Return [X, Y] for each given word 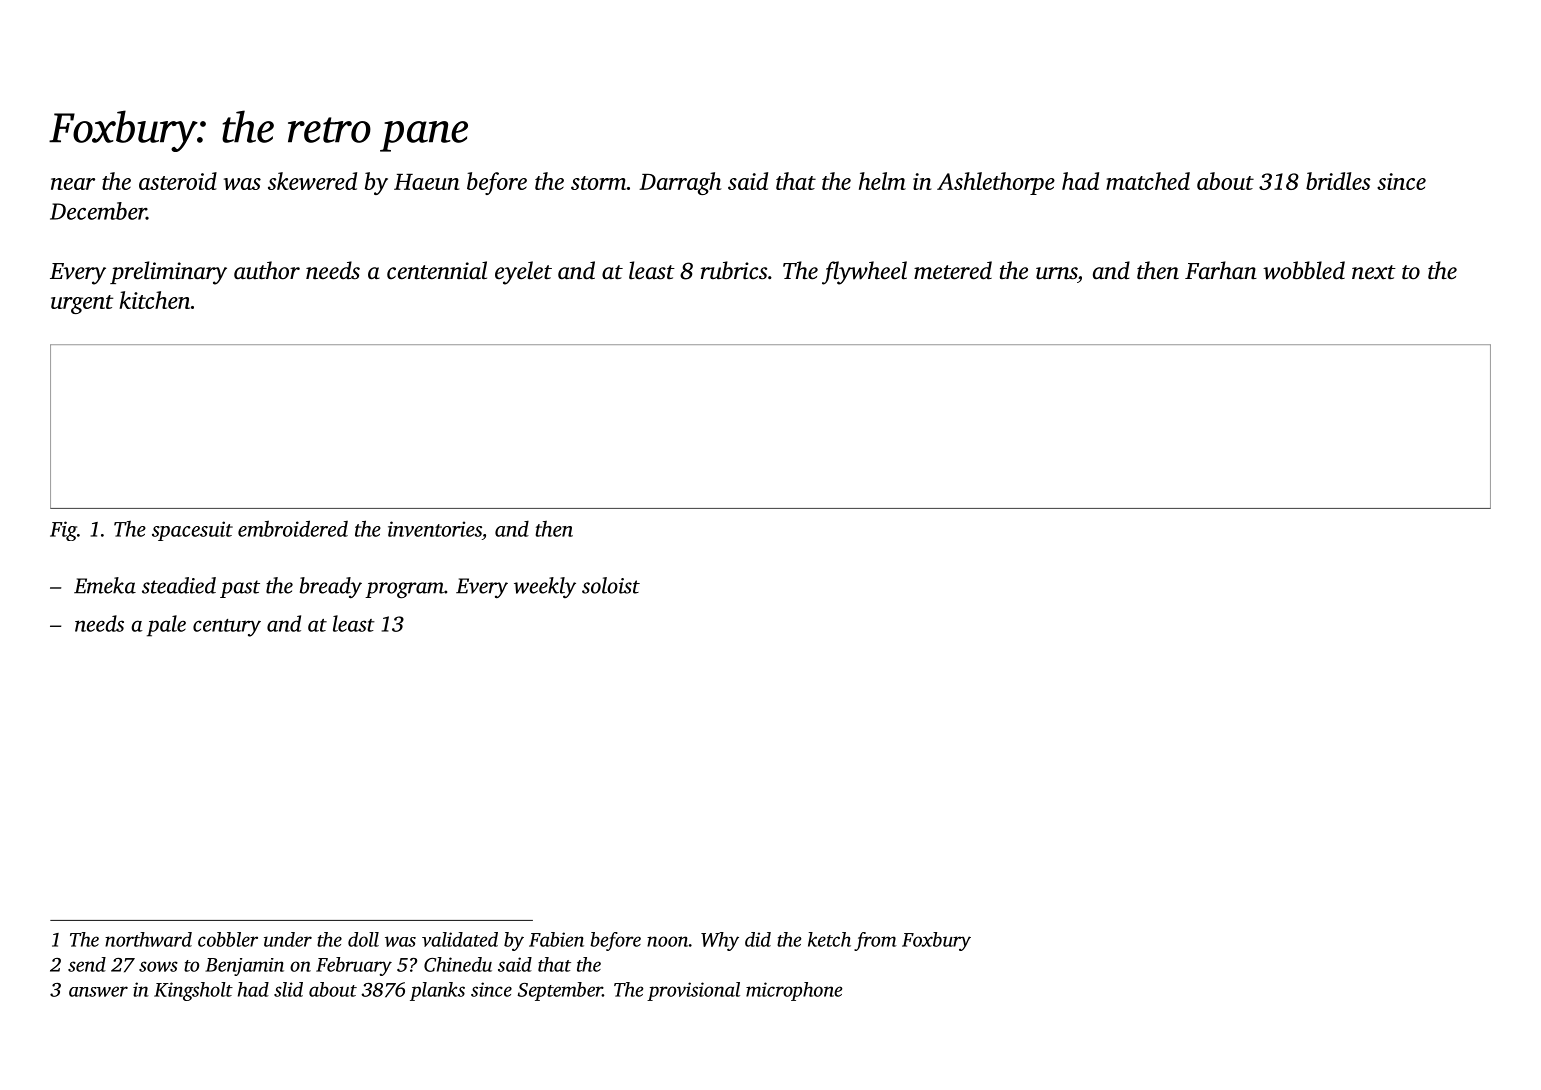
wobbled [1304, 270]
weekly [545, 587]
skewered [312, 181]
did [758, 939]
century [227, 628]
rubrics [734, 270]
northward [148, 939]
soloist [611, 585]
